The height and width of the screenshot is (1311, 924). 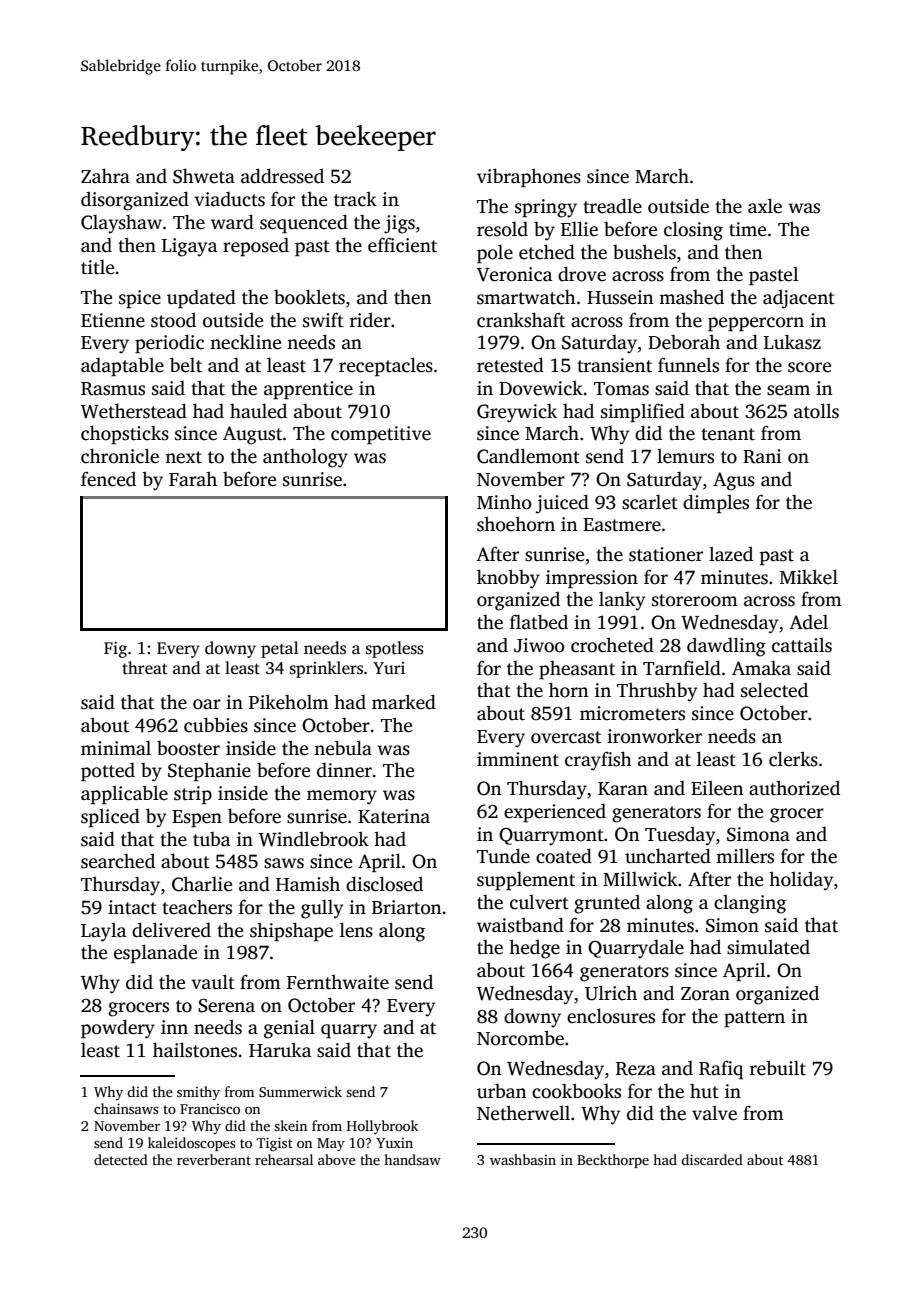 What do you see at coordinates (503, 856) in the screenshot?
I see `Tunde` at bounding box center [503, 856].
